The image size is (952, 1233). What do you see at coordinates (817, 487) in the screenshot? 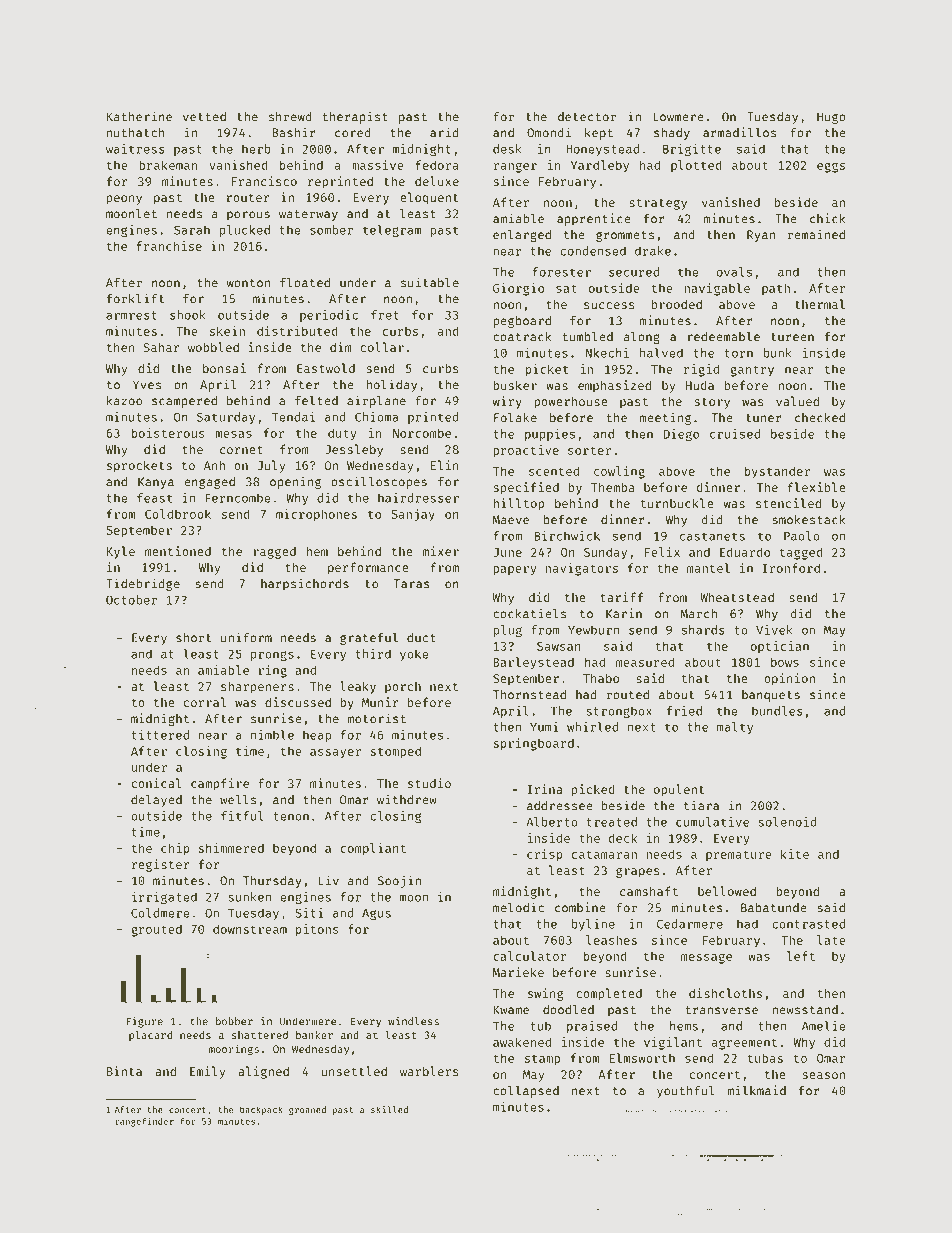
I see `flexible` at bounding box center [817, 487].
